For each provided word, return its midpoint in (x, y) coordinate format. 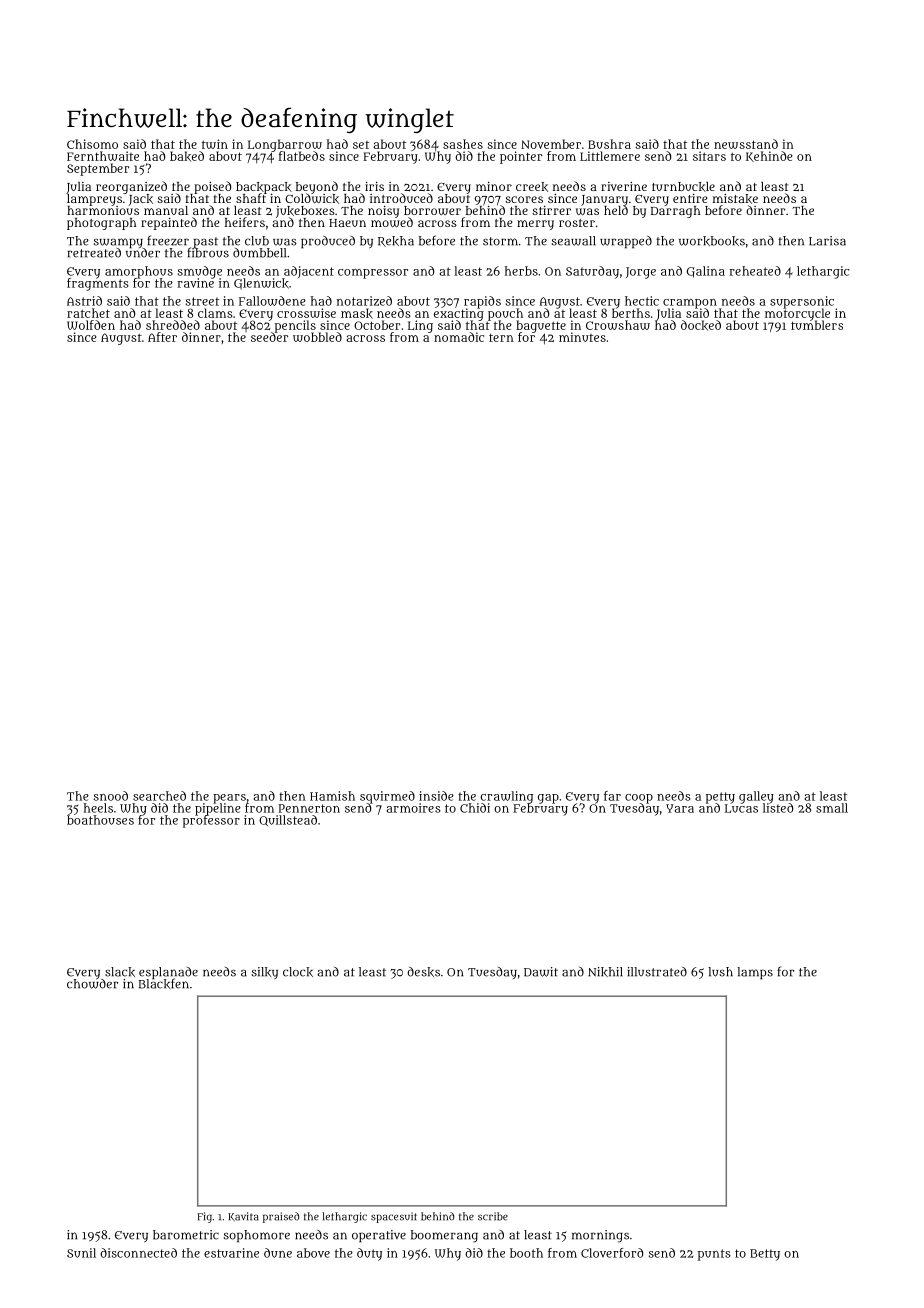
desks (423, 972)
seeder (269, 337)
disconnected (138, 1253)
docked (701, 325)
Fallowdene (272, 301)
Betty (765, 1255)
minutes (582, 337)
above (313, 1253)
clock (298, 972)
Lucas (741, 808)
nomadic (459, 337)
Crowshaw (618, 325)
